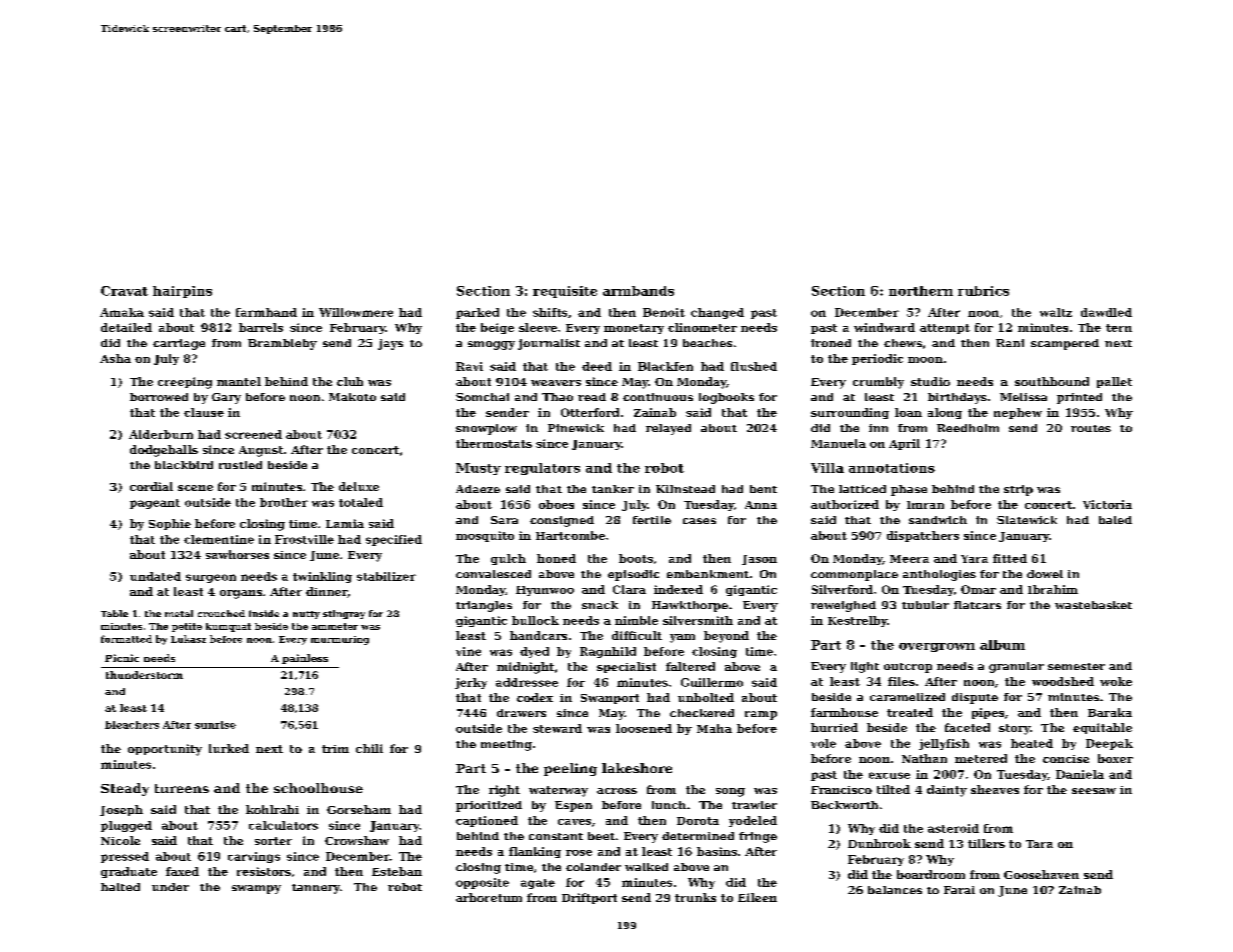  I want to click on murmuring, so click(340, 640).
